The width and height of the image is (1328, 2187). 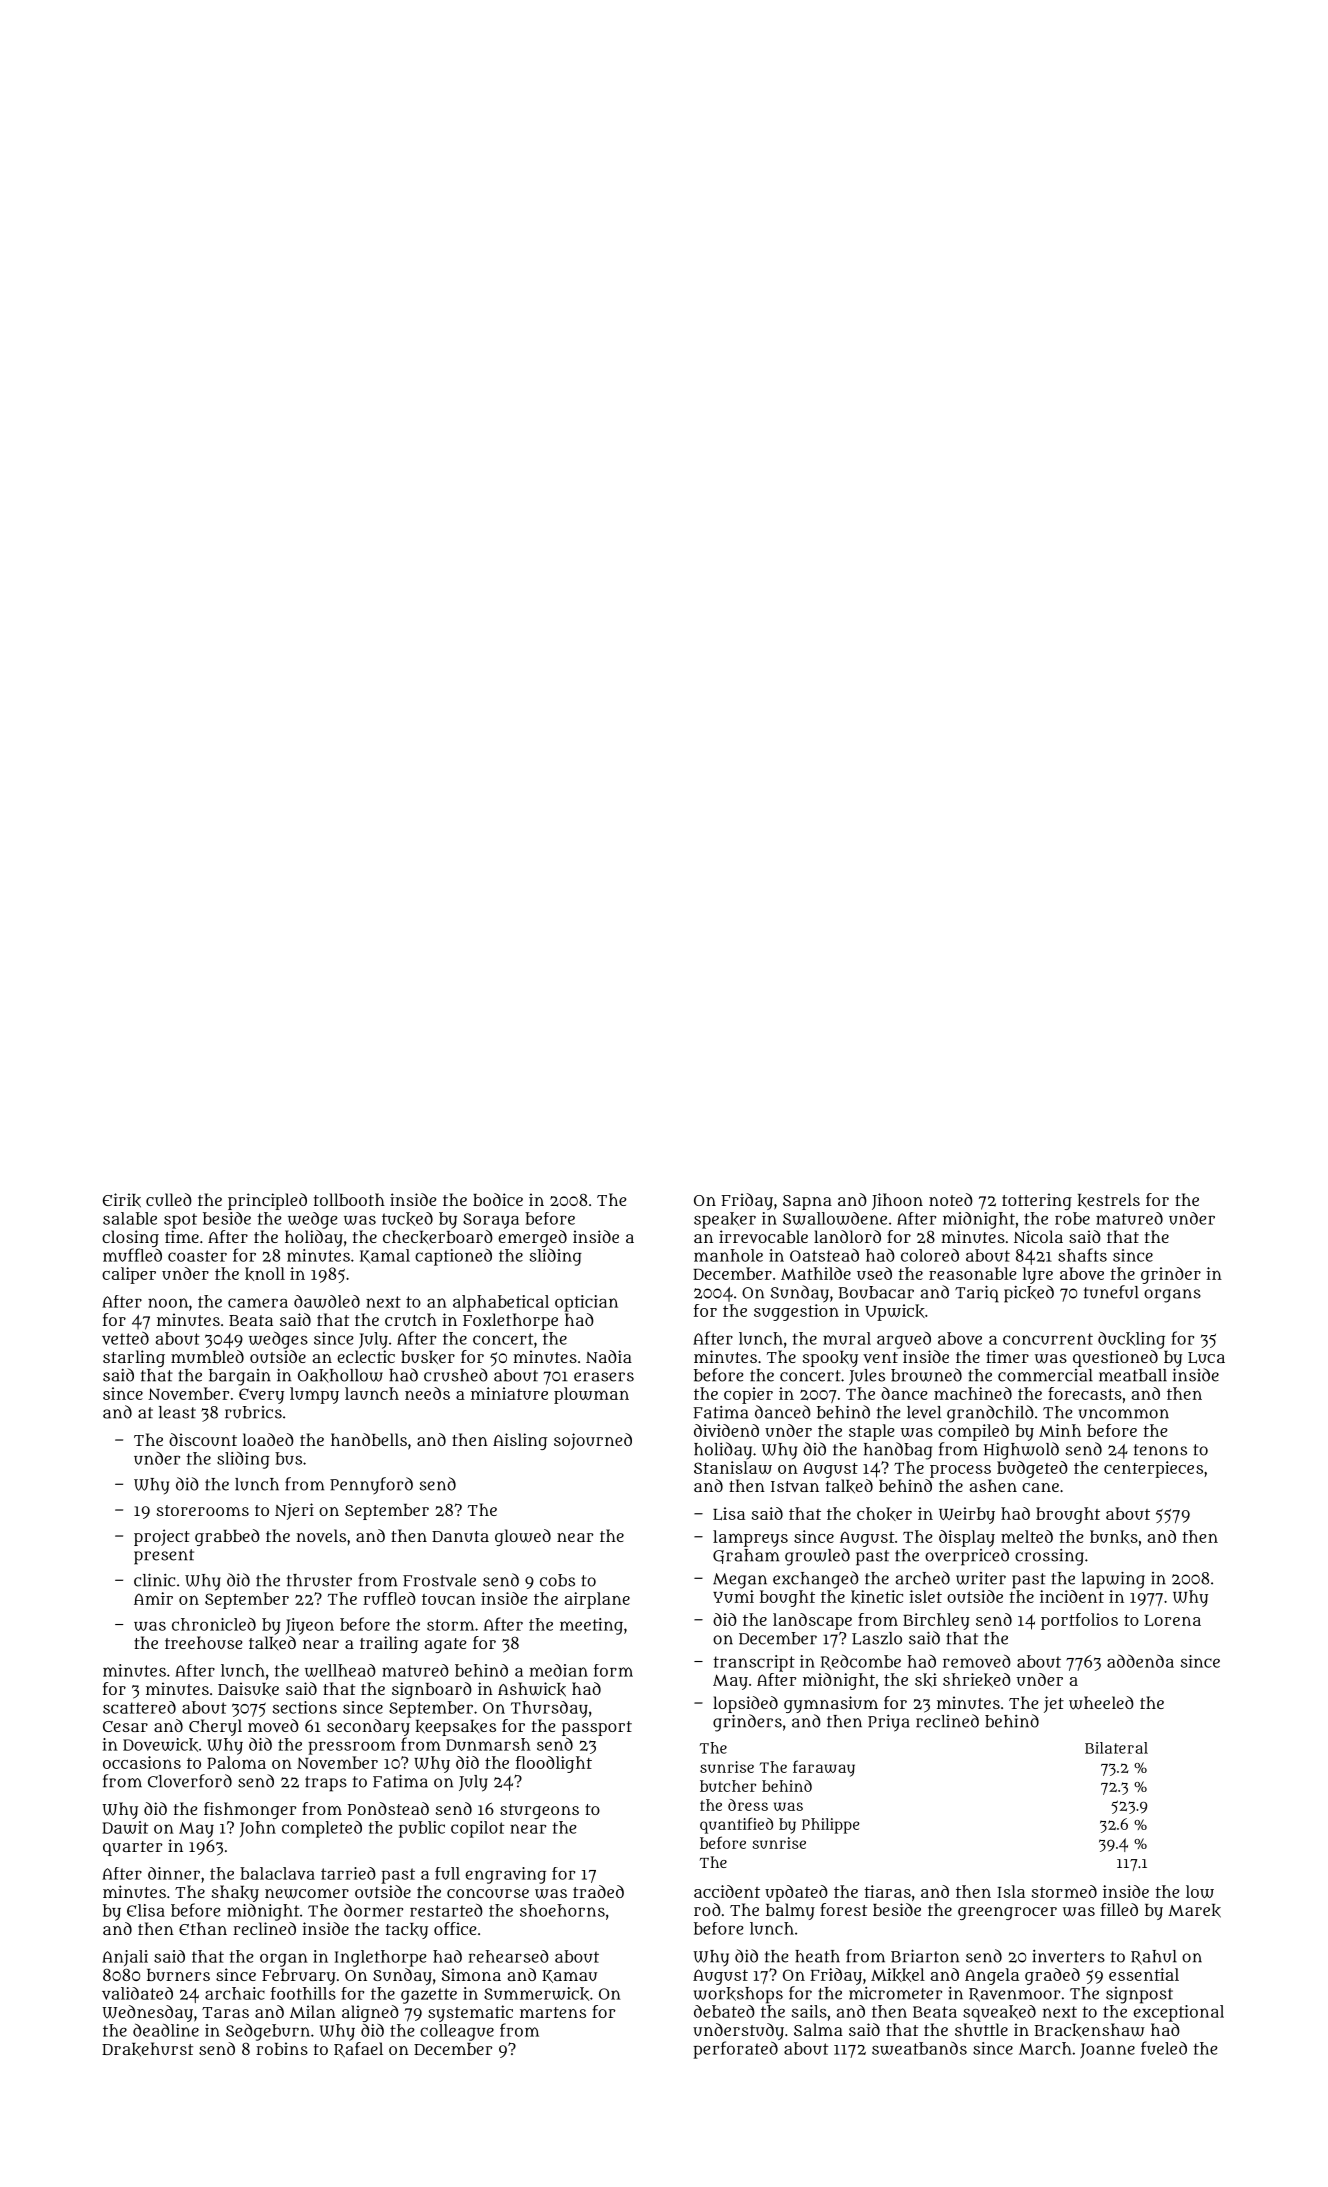 What do you see at coordinates (831, 1826) in the image?
I see `Philippe` at bounding box center [831, 1826].
